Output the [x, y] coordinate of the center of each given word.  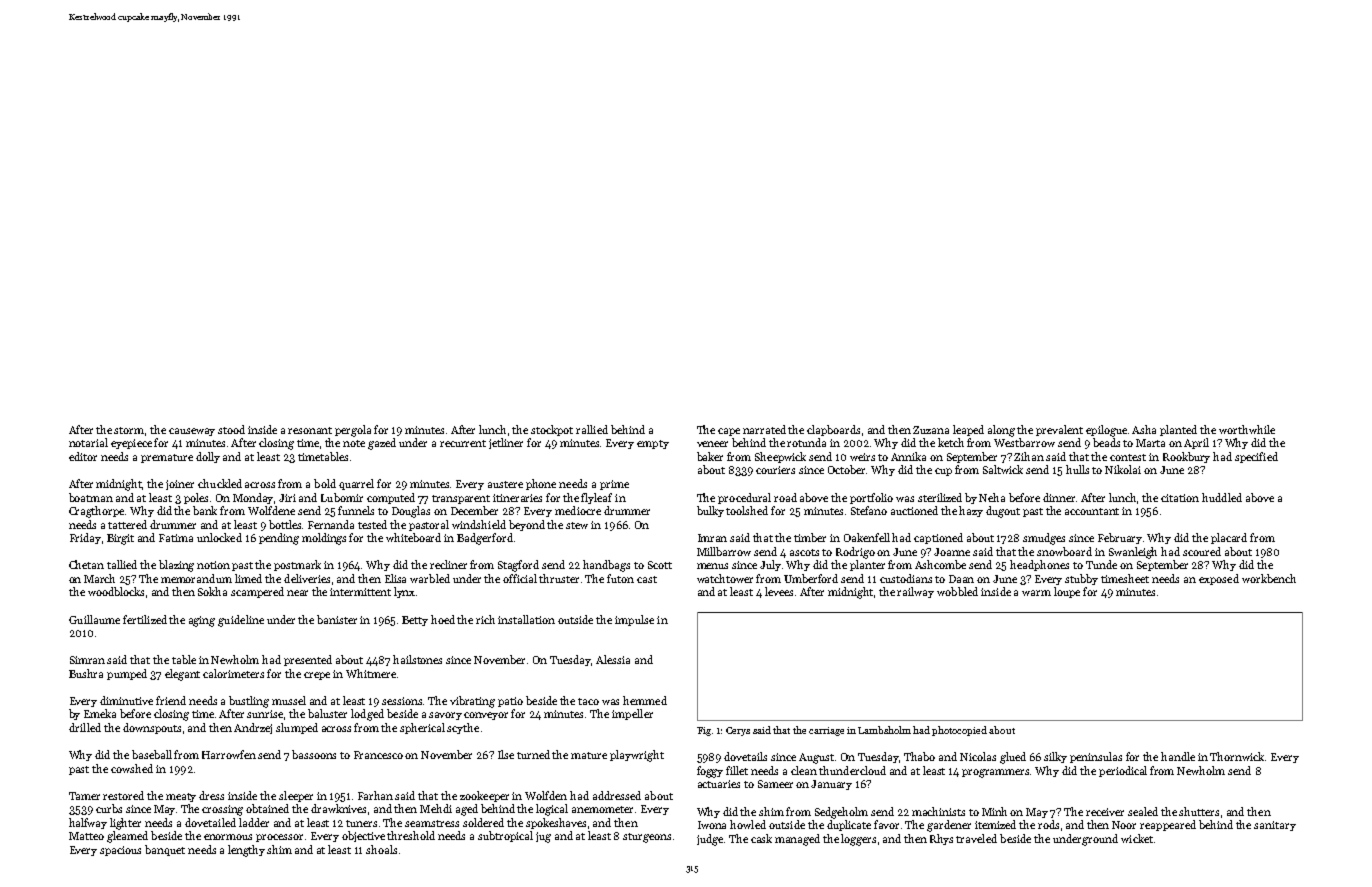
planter [867, 565]
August [816, 758]
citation [1180, 498]
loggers [858, 840]
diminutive [126, 700]
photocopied [959, 731]
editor [83, 456]
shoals [381, 849]
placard [1229, 538]
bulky [710, 511]
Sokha [212, 591]
